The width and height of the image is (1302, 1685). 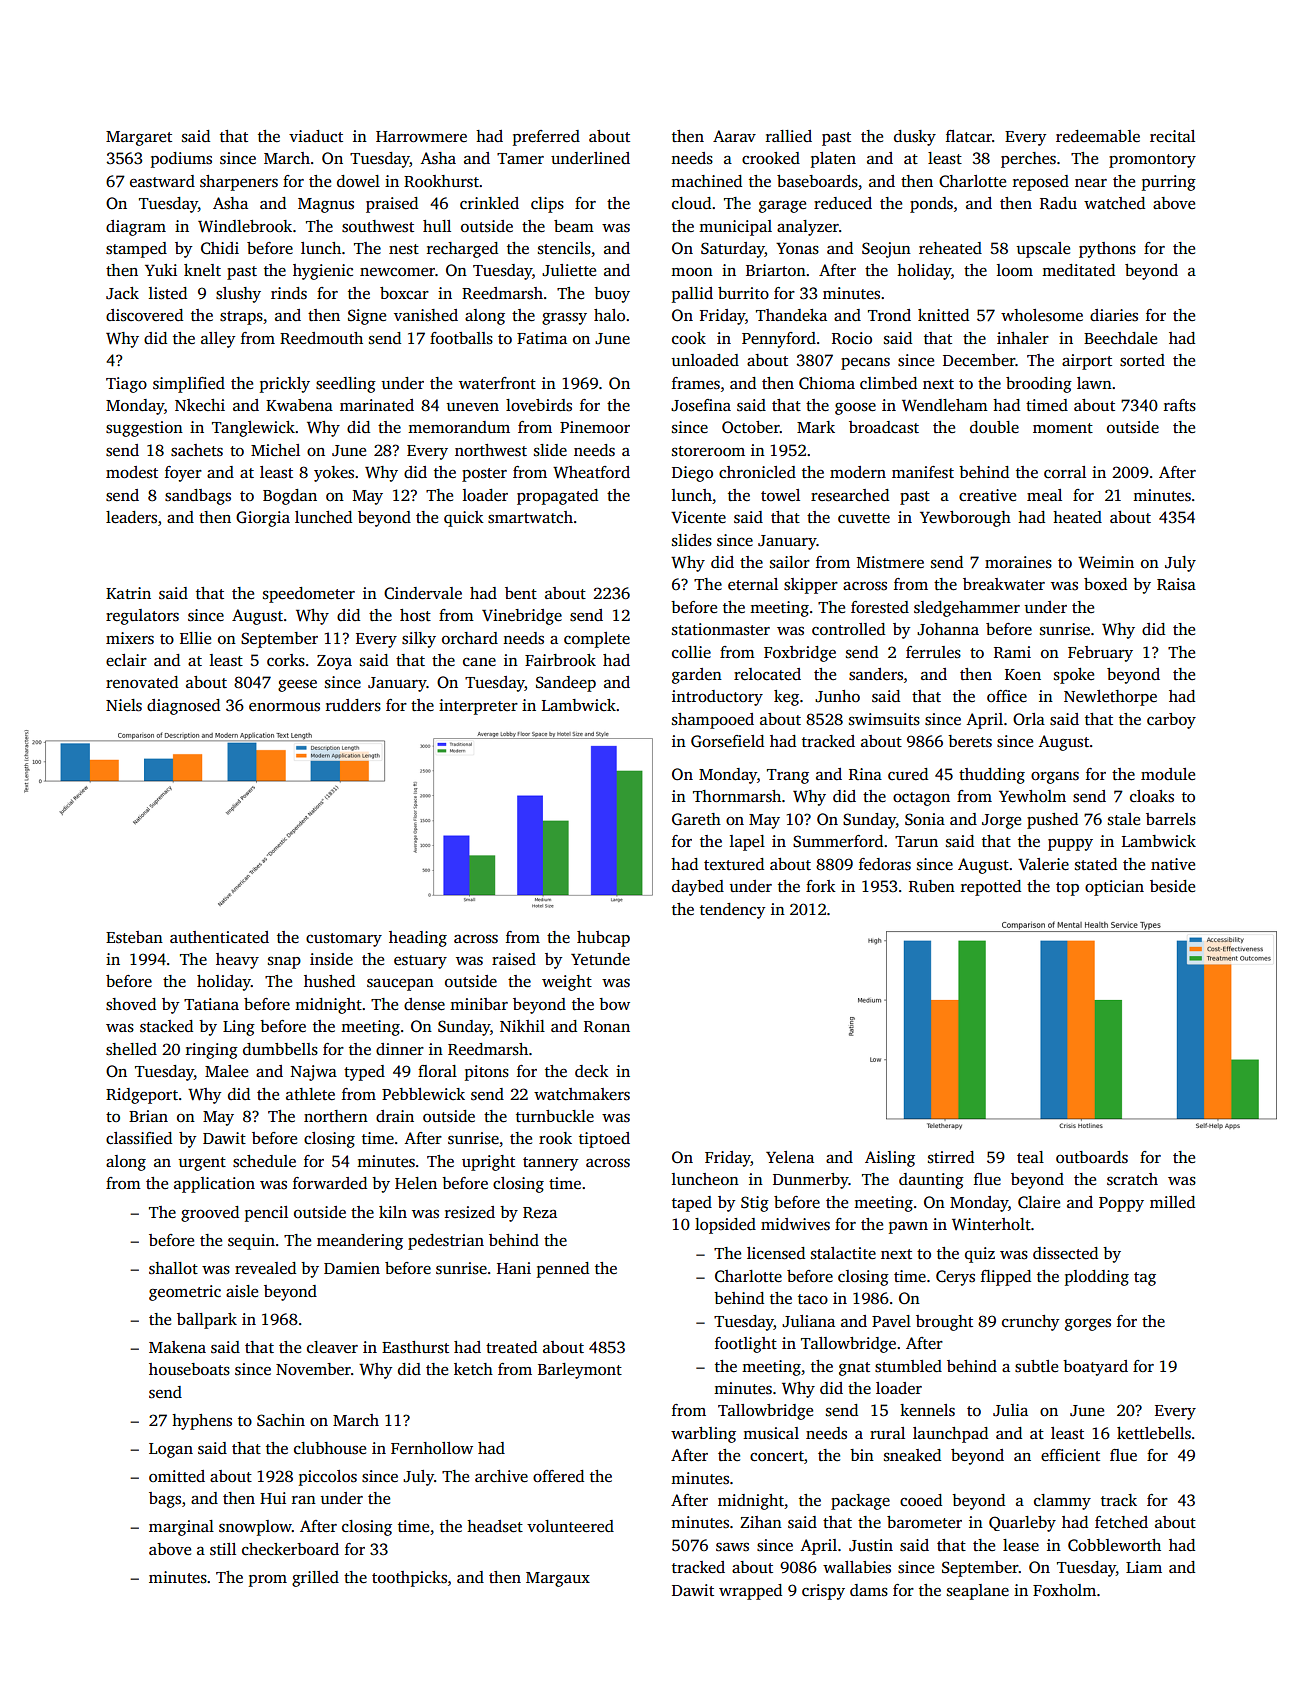 What do you see at coordinates (423, 1094) in the image?
I see `Pebblewick` at bounding box center [423, 1094].
